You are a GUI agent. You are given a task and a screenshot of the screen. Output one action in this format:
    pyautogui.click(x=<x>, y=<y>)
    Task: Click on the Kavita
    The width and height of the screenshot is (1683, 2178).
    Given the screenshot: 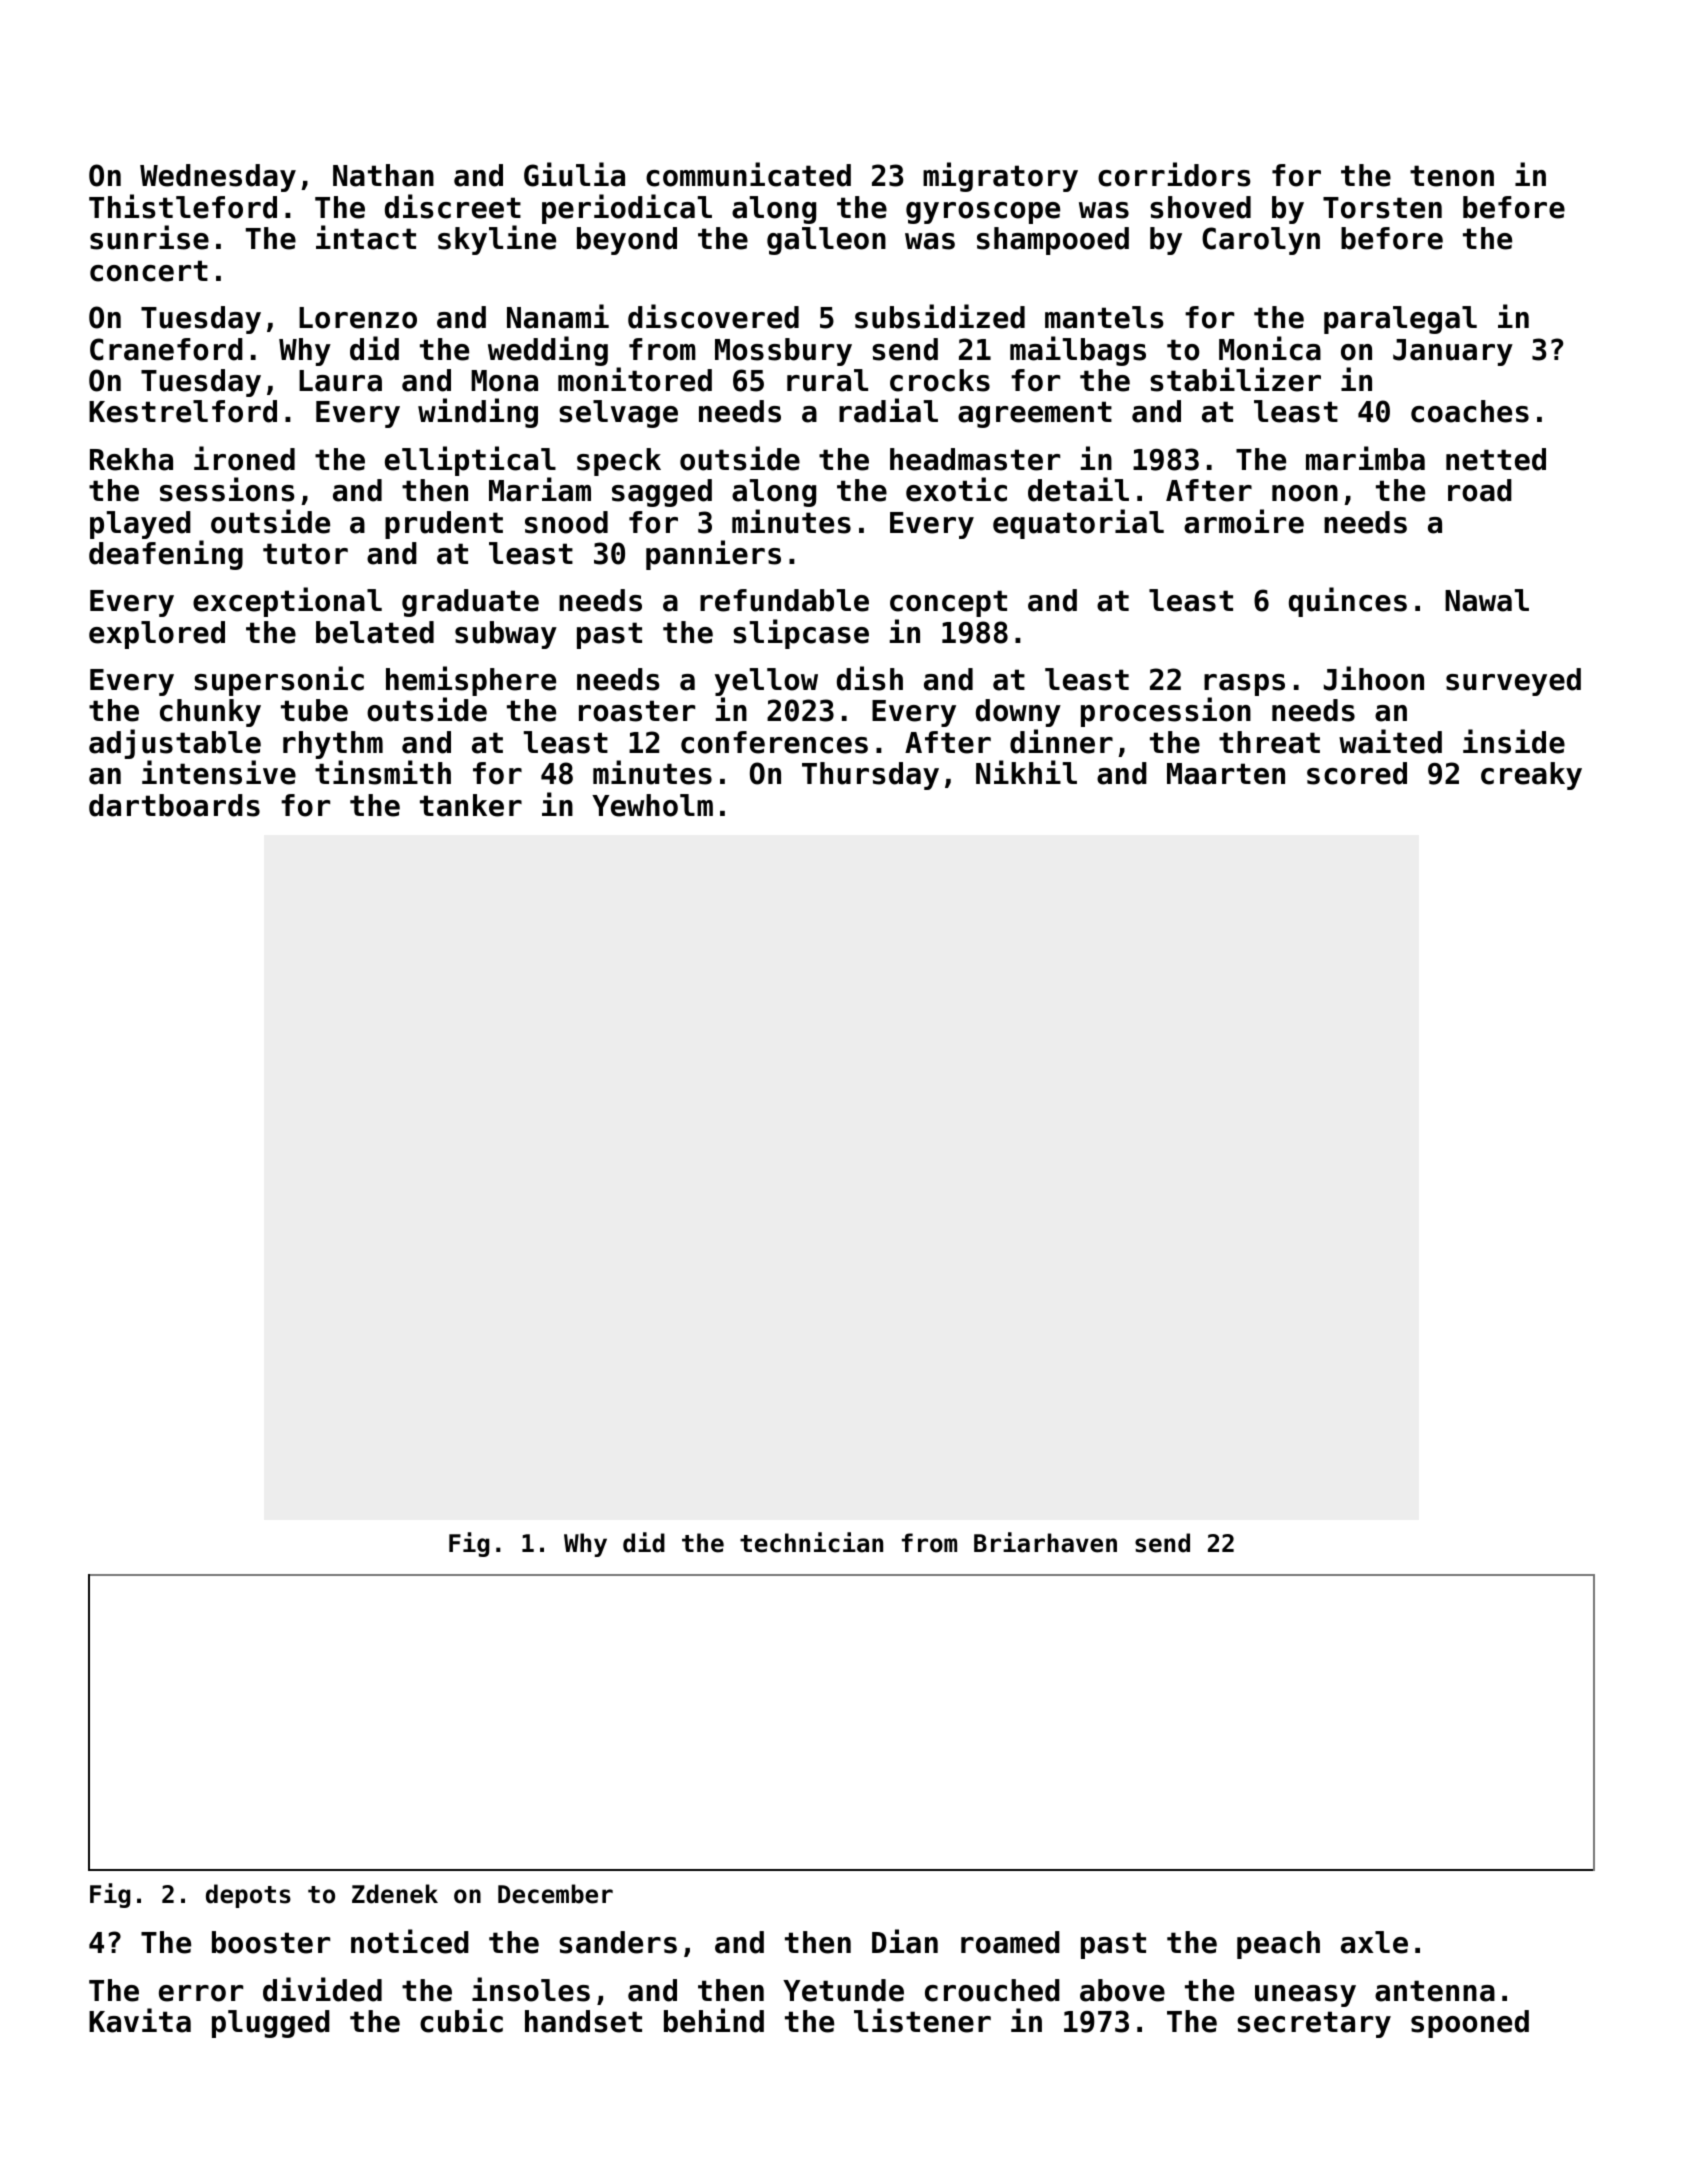 What is the action you would take?
    pyautogui.click(x=140, y=2020)
